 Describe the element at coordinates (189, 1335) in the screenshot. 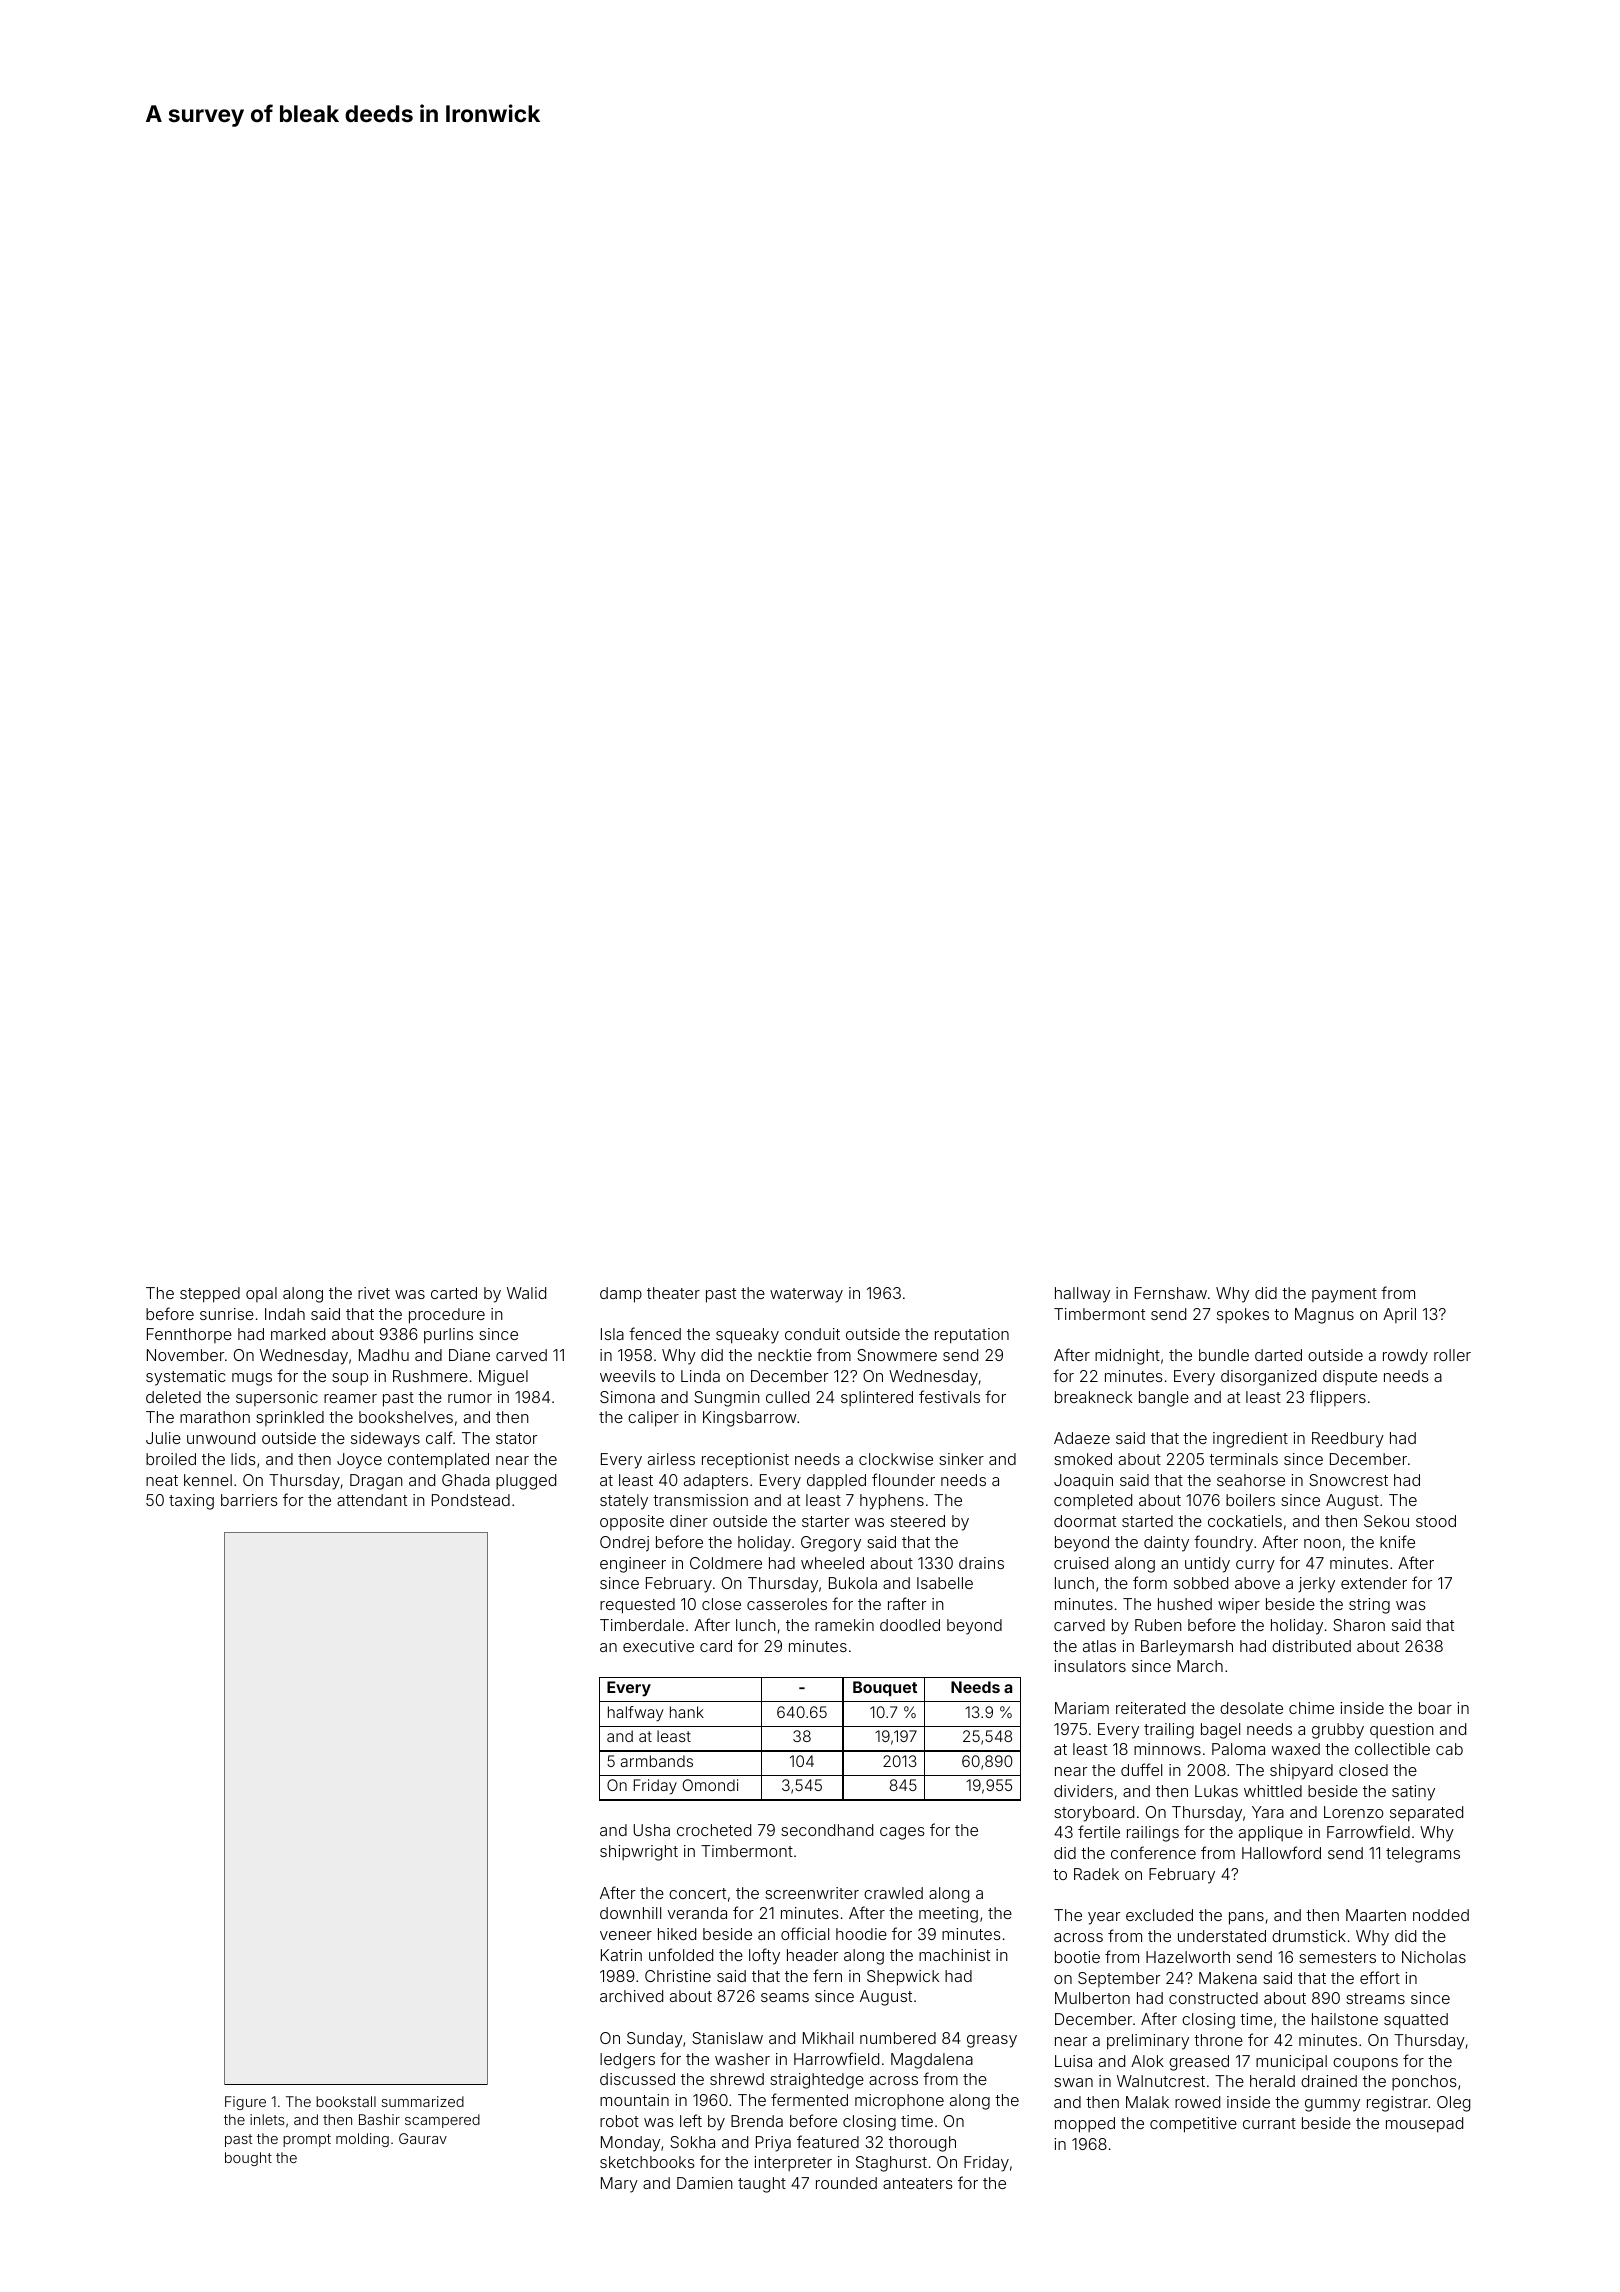

I see `Fennthorpe` at that location.
